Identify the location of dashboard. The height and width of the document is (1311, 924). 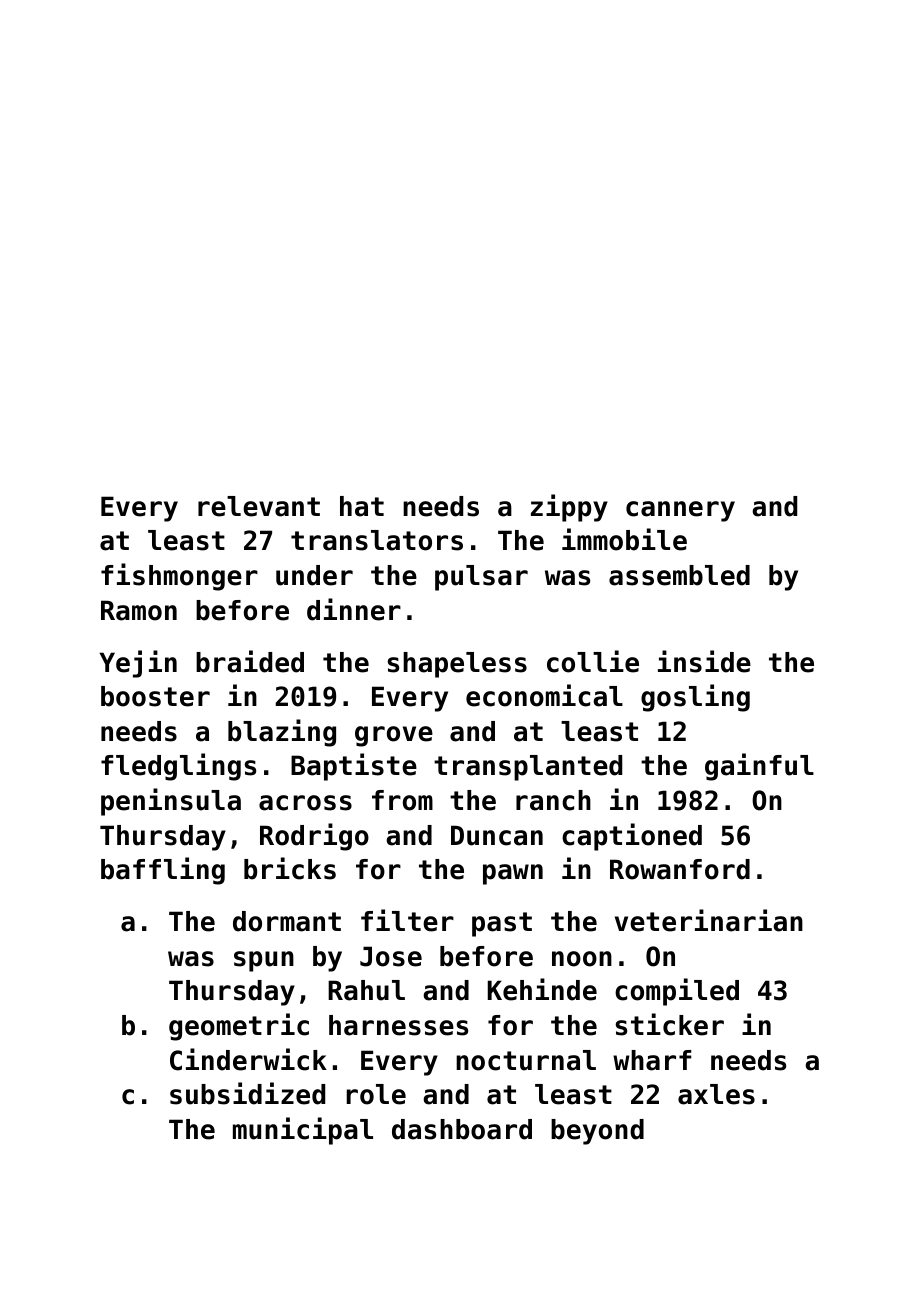
(462, 1129).
